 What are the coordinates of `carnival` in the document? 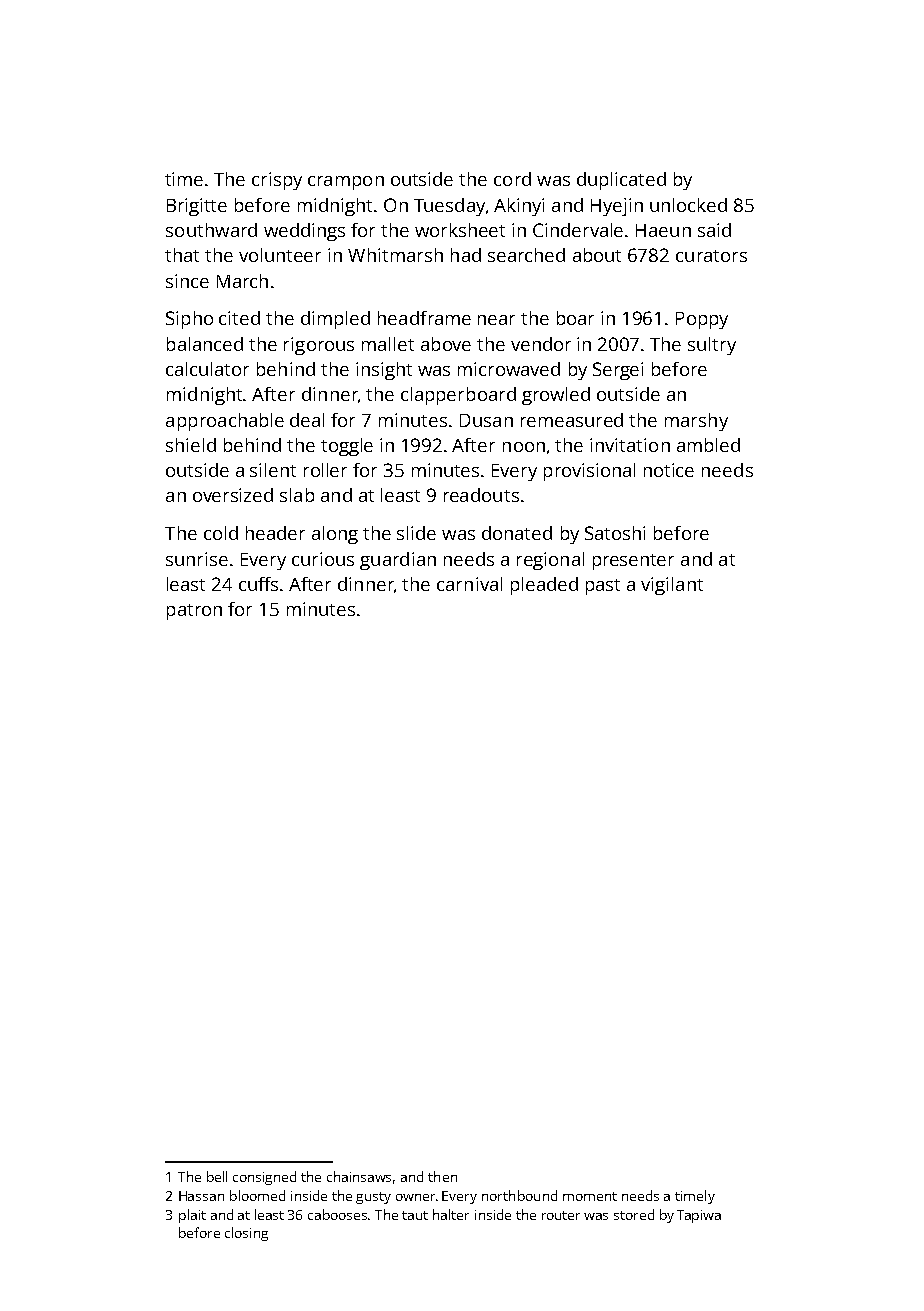 It's located at (469, 584).
